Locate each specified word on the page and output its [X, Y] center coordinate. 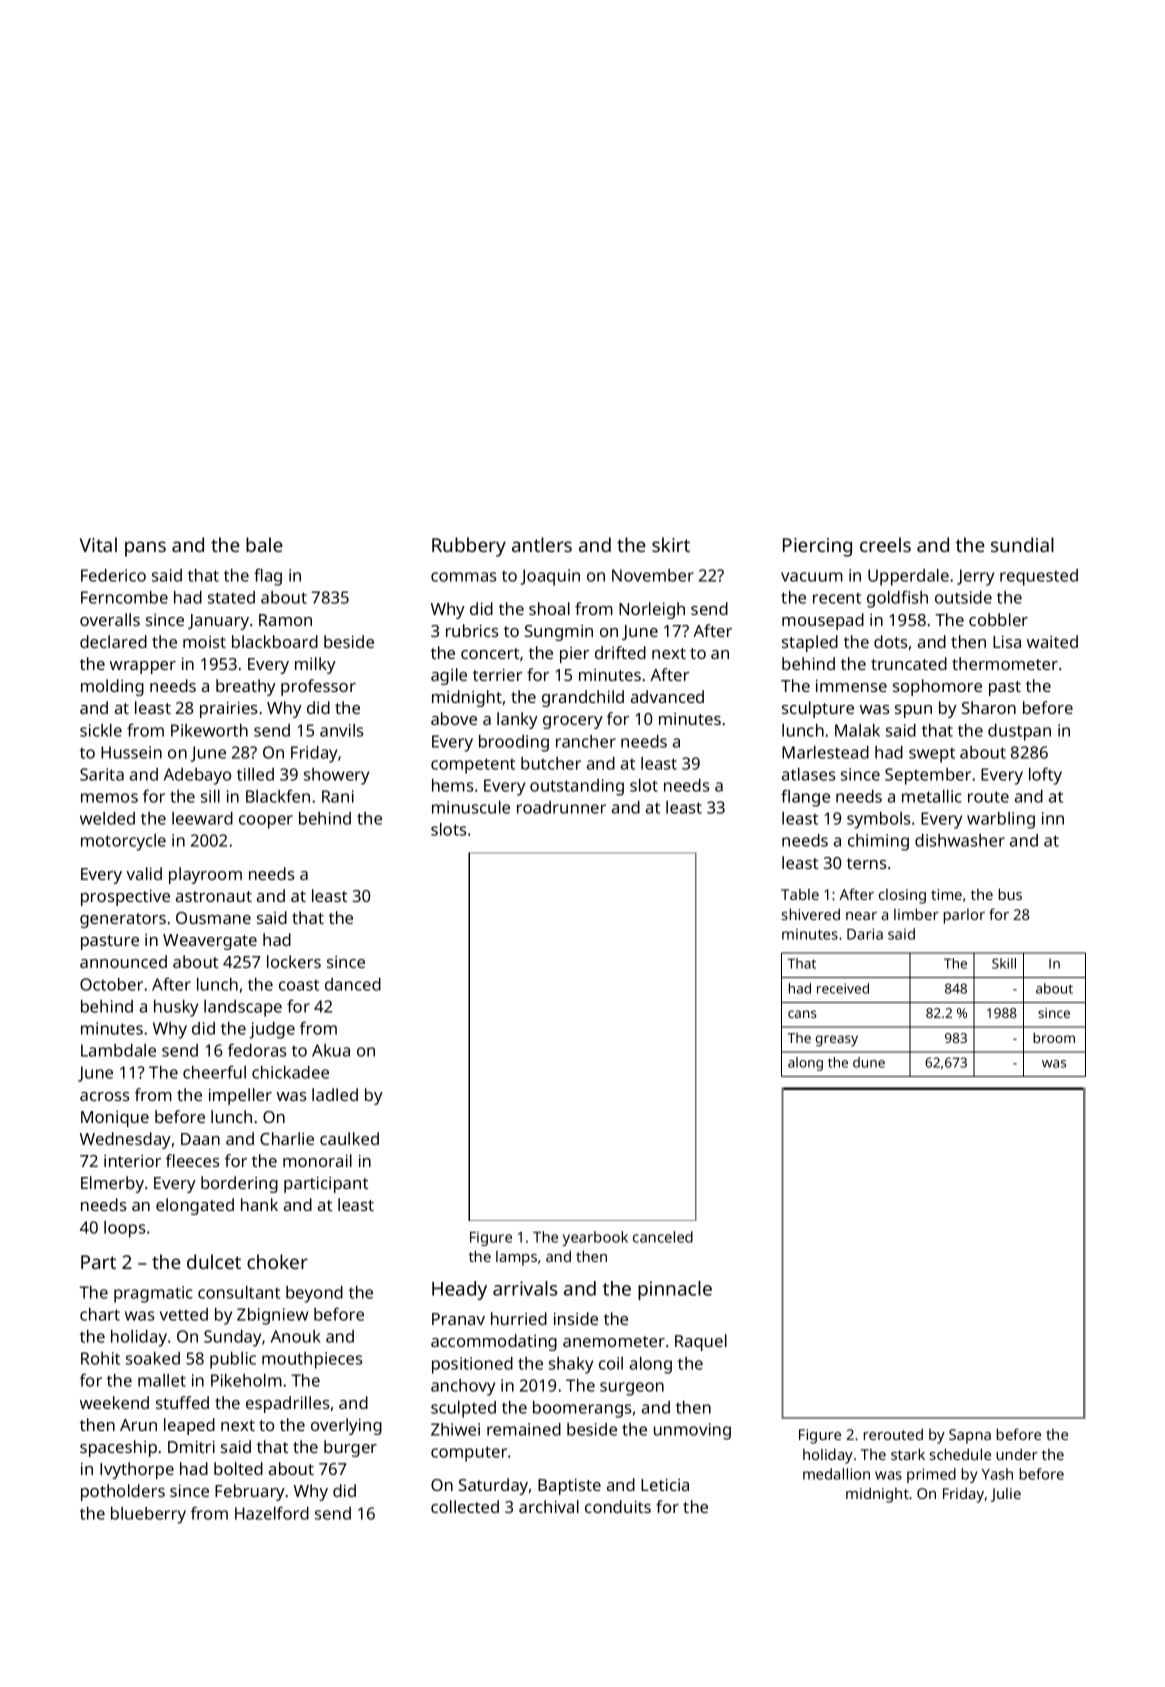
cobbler [998, 619]
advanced [667, 696]
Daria [865, 934]
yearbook [595, 1238]
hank [259, 1204]
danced [353, 984]
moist [204, 642]
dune [869, 1062]
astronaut [214, 896]
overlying [346, 1426]
